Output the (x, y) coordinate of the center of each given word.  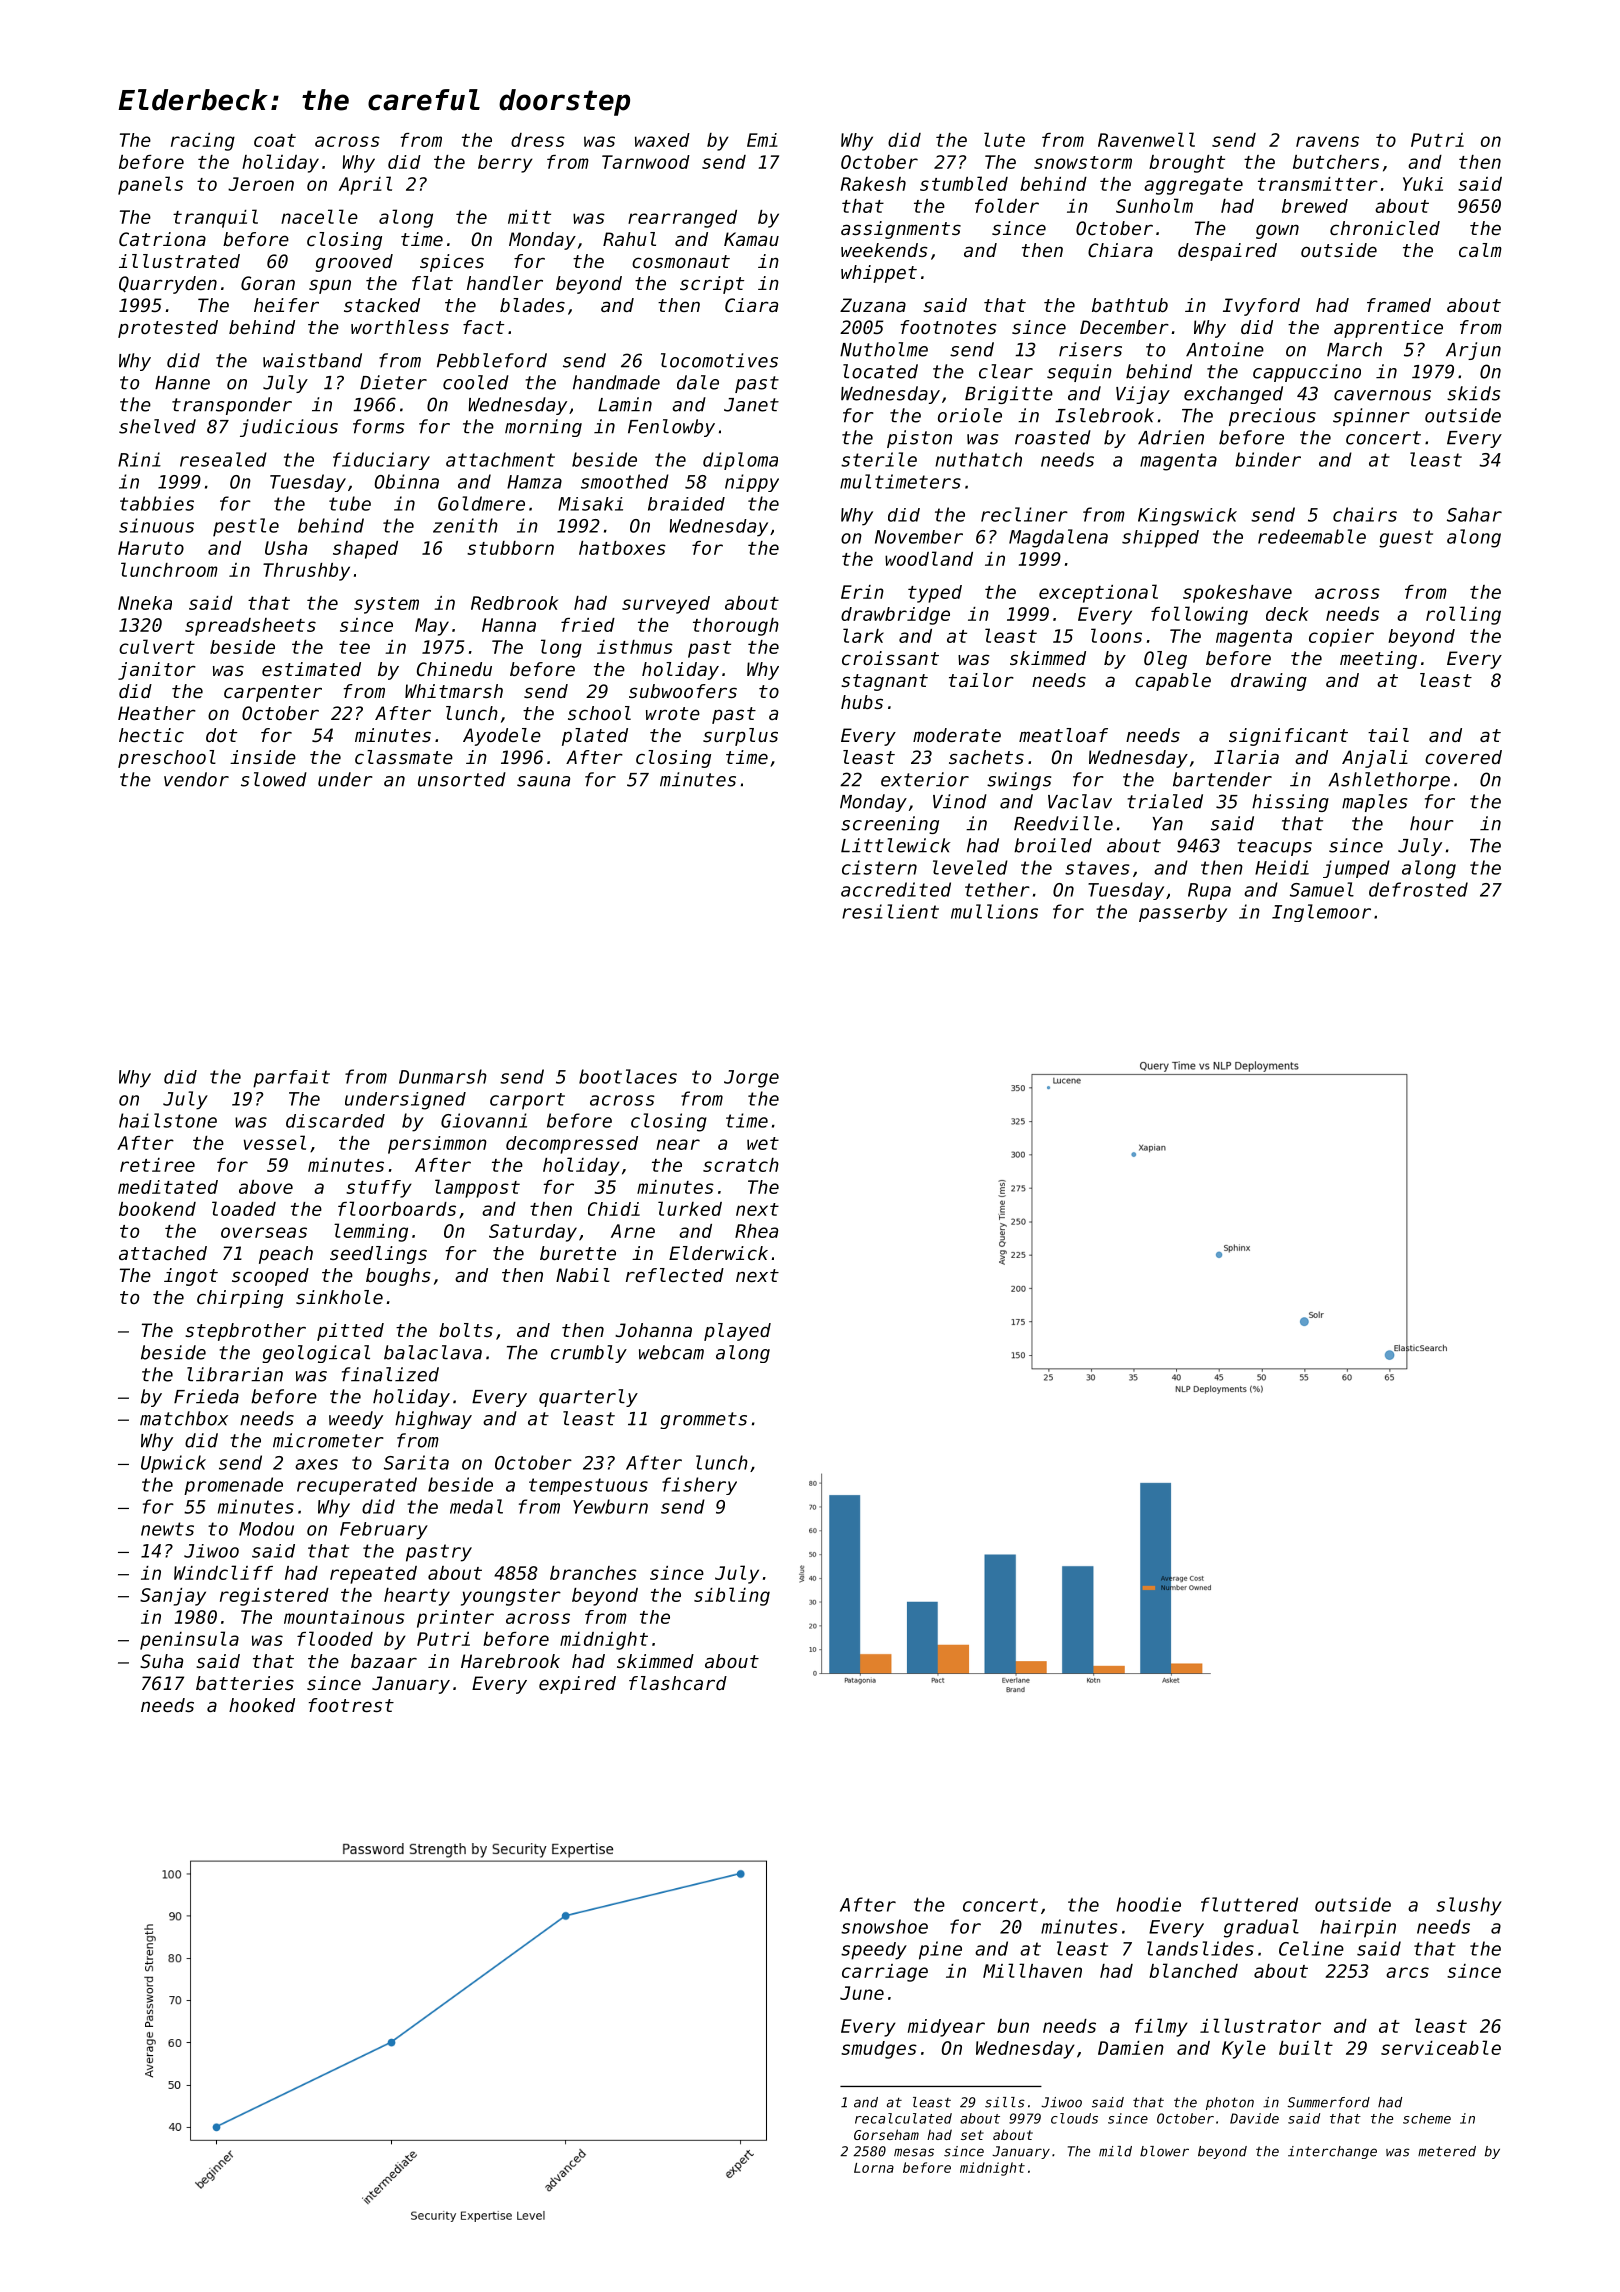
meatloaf (1063, 735)
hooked (262, 1705)
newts (167, 1529)
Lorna (874, 2168)
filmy (1161, 2027)
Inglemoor (1321, 913)
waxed (662, 140)
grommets (703, 1420)
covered (1463, 757)
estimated (311, 669)
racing (203, 142)
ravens (1327, 141)
